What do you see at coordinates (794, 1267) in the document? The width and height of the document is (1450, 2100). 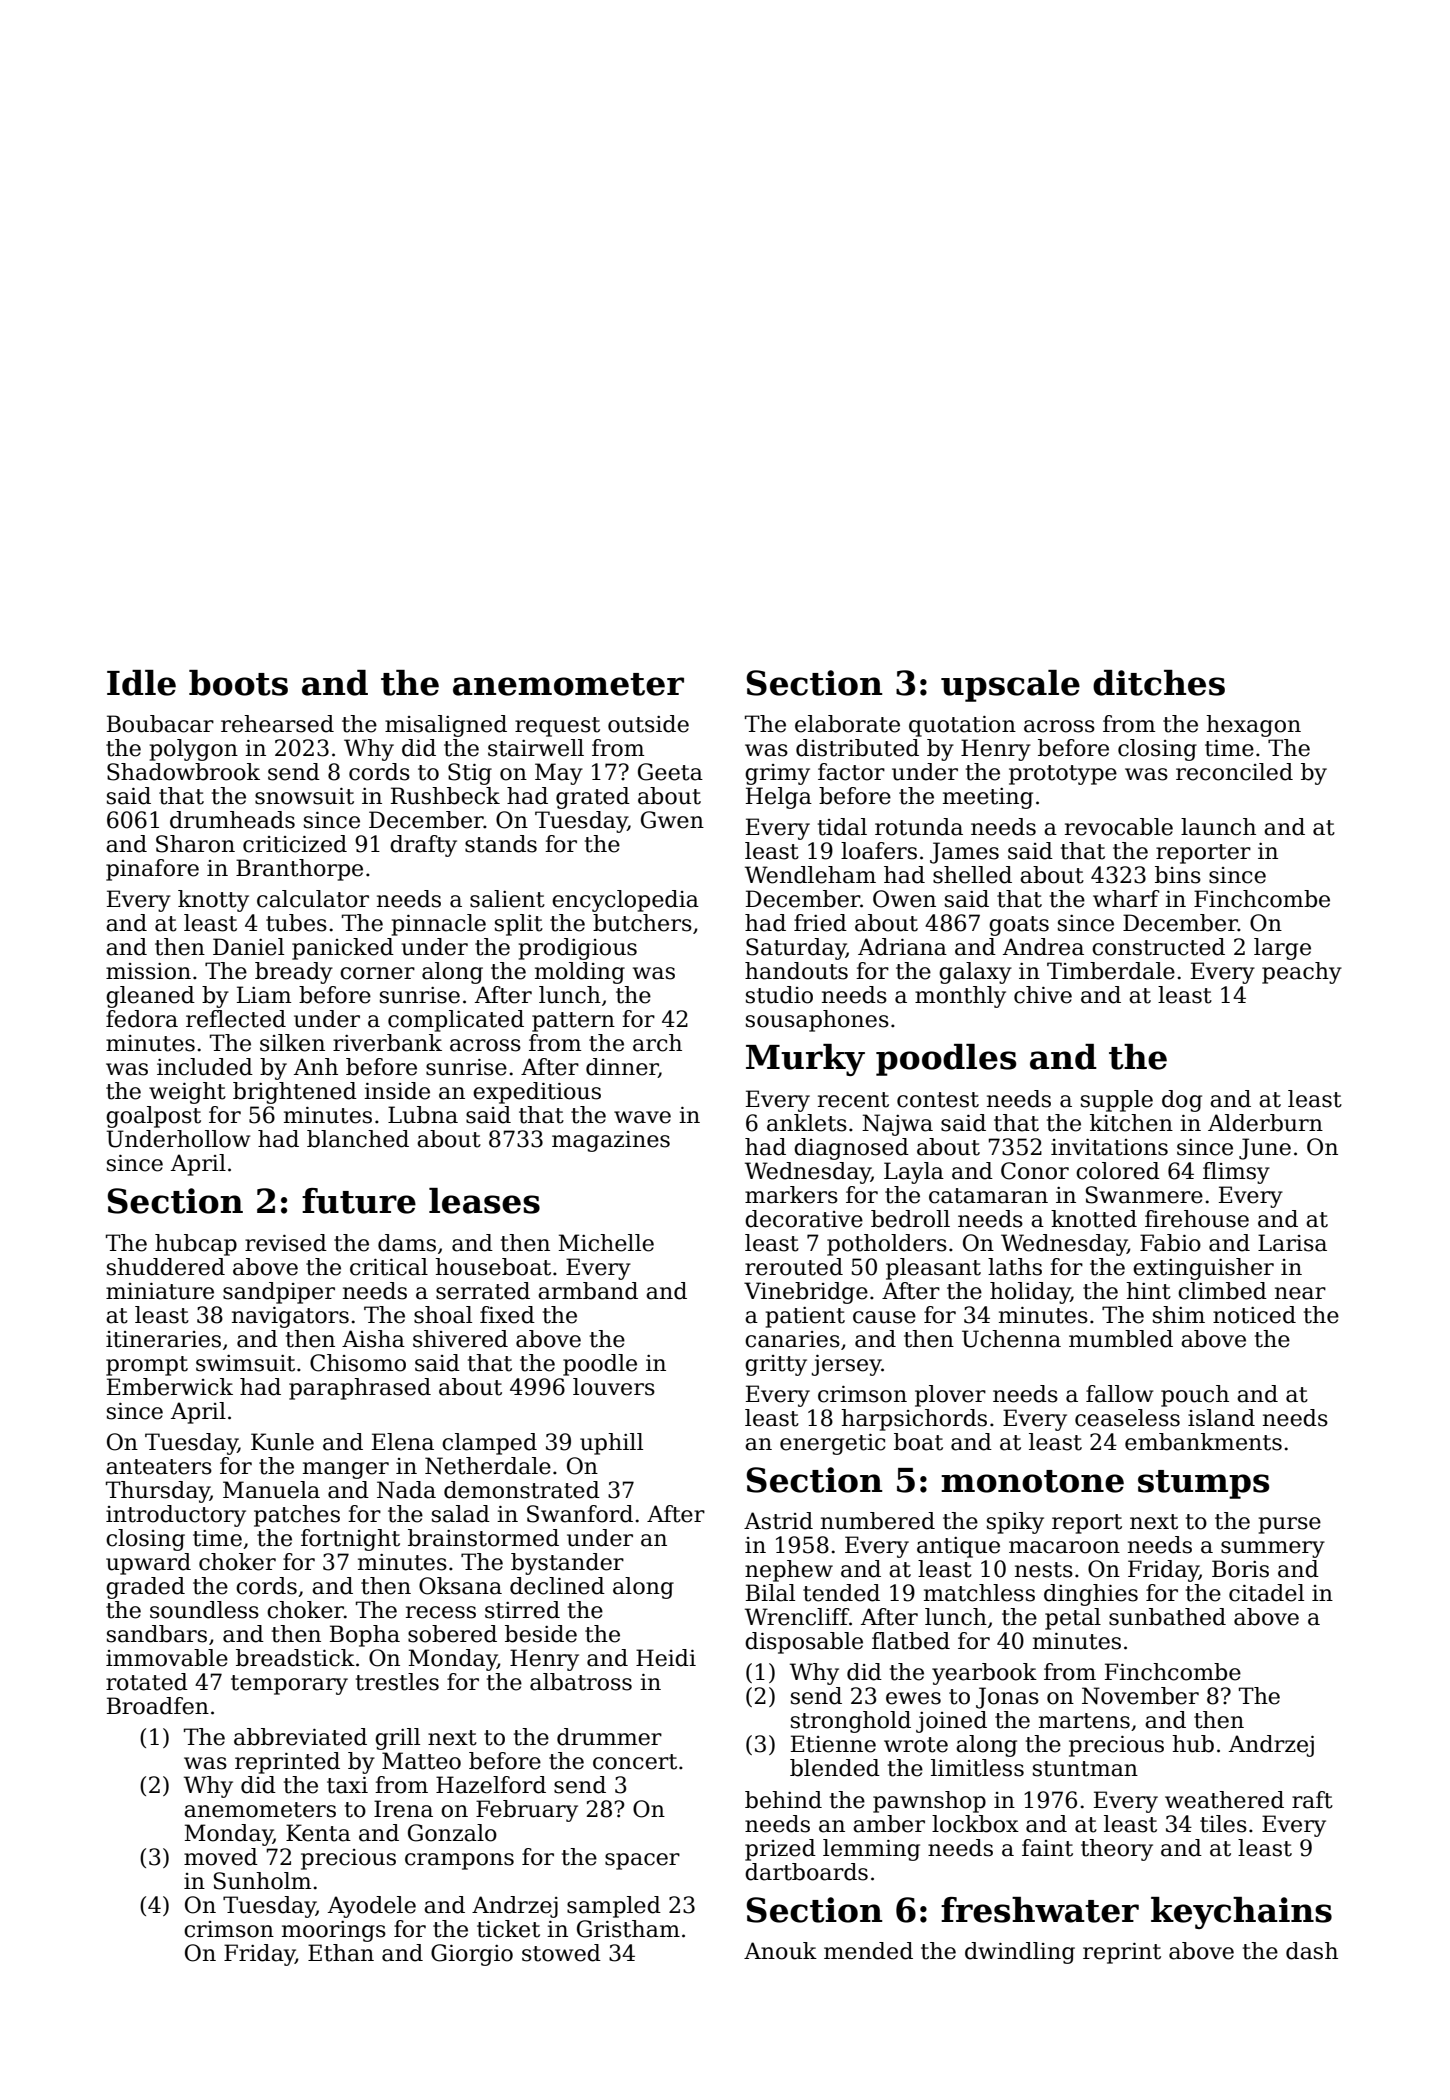 I see `rerouted` at bounding box center [794, 1267].
